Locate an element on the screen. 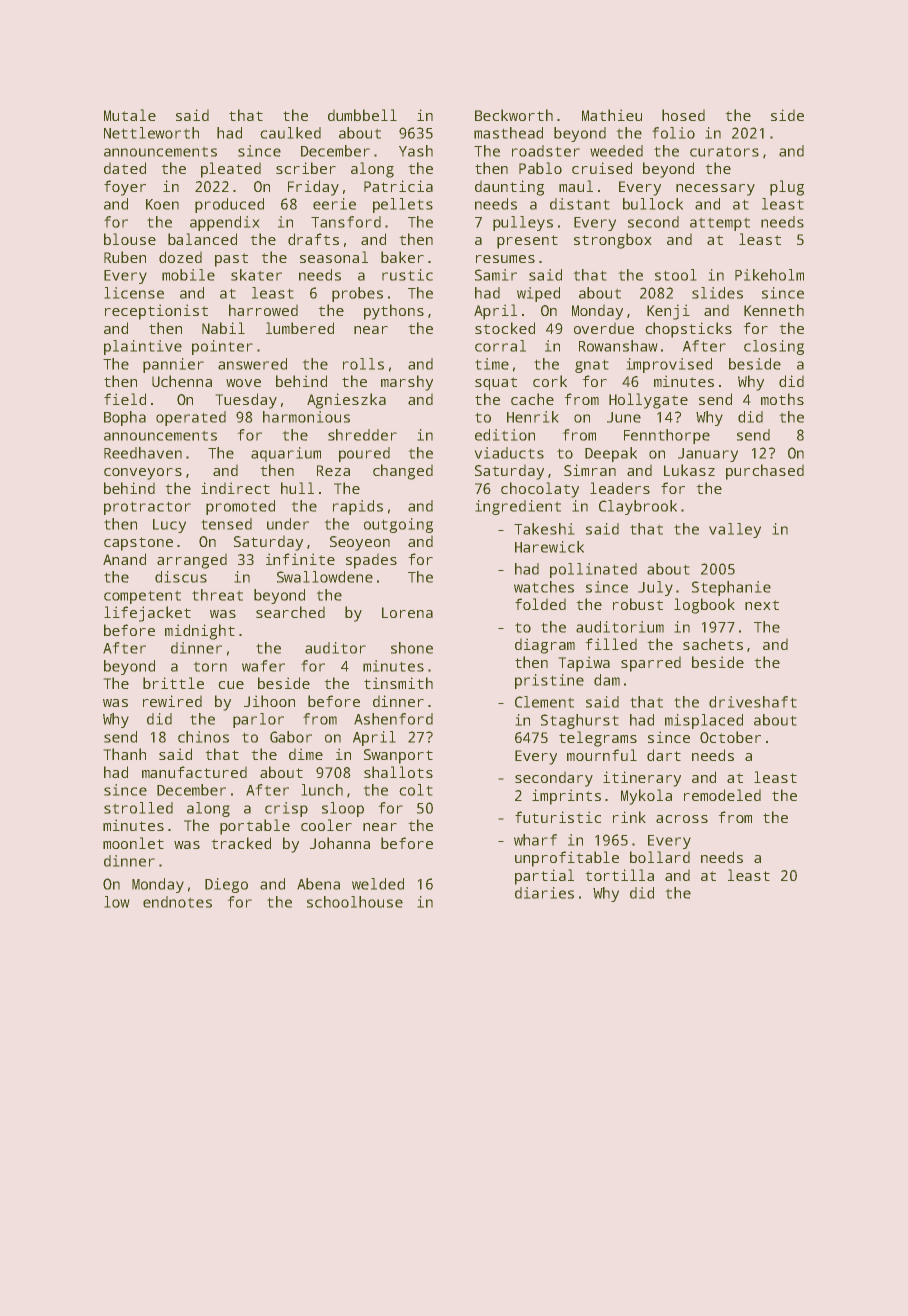 This screenshot has height=1316, width=908. Kenneth is located at coordinates (774, 310).
